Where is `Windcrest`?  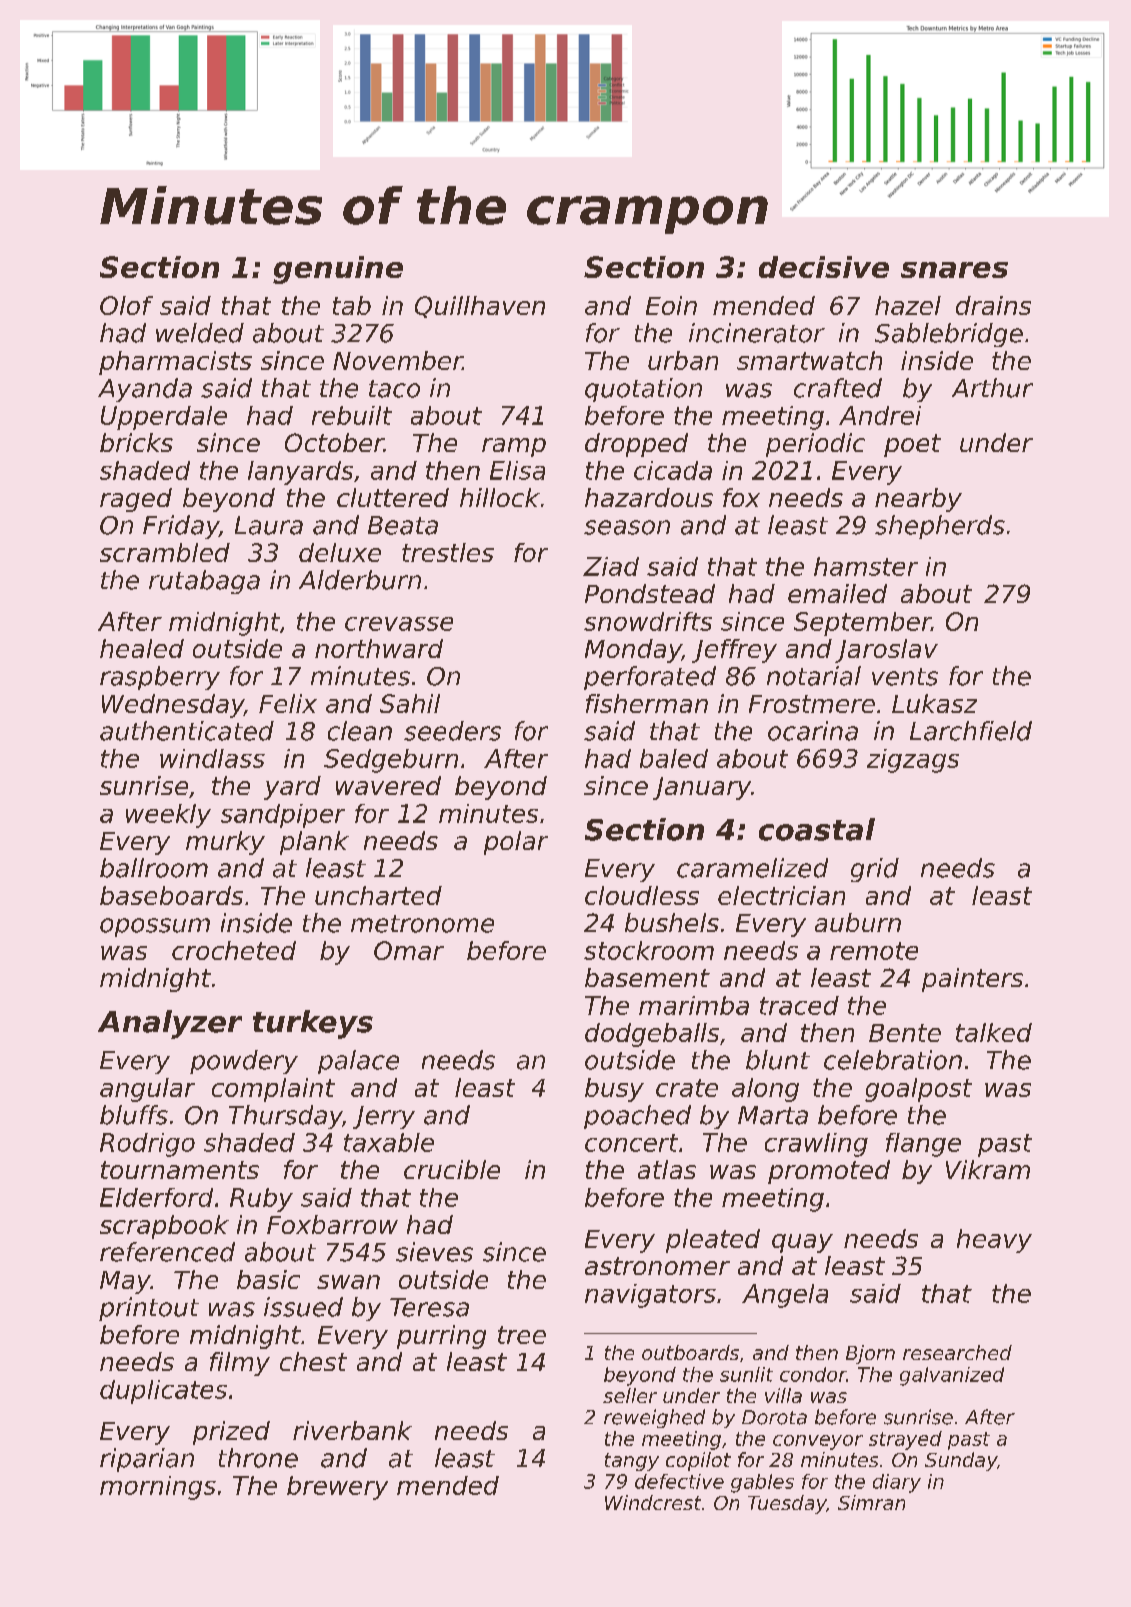 Windcrest is located at coordinates (653, 1502).
